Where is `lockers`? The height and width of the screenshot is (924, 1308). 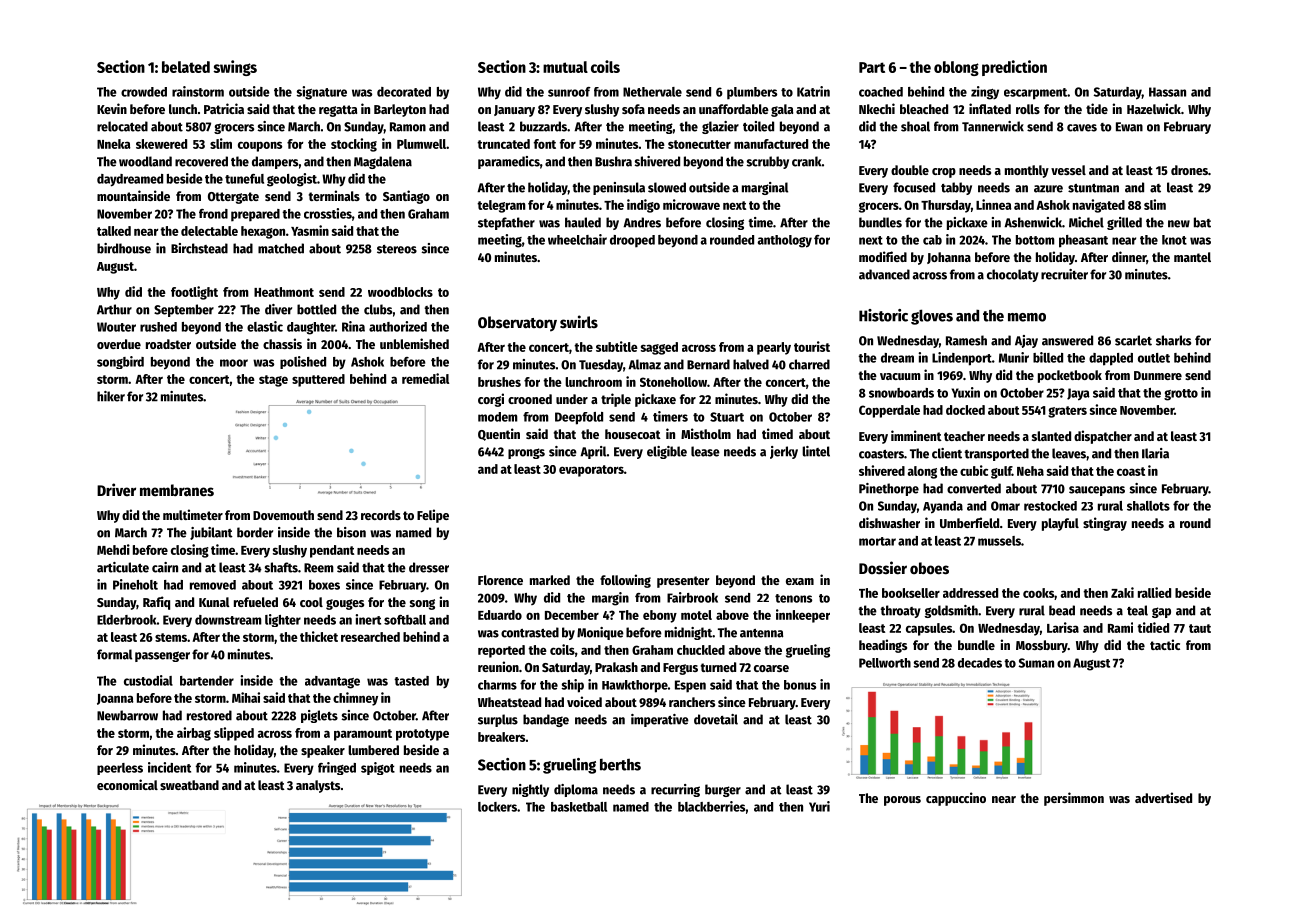 lockers is located at coordinates (497, 807).
